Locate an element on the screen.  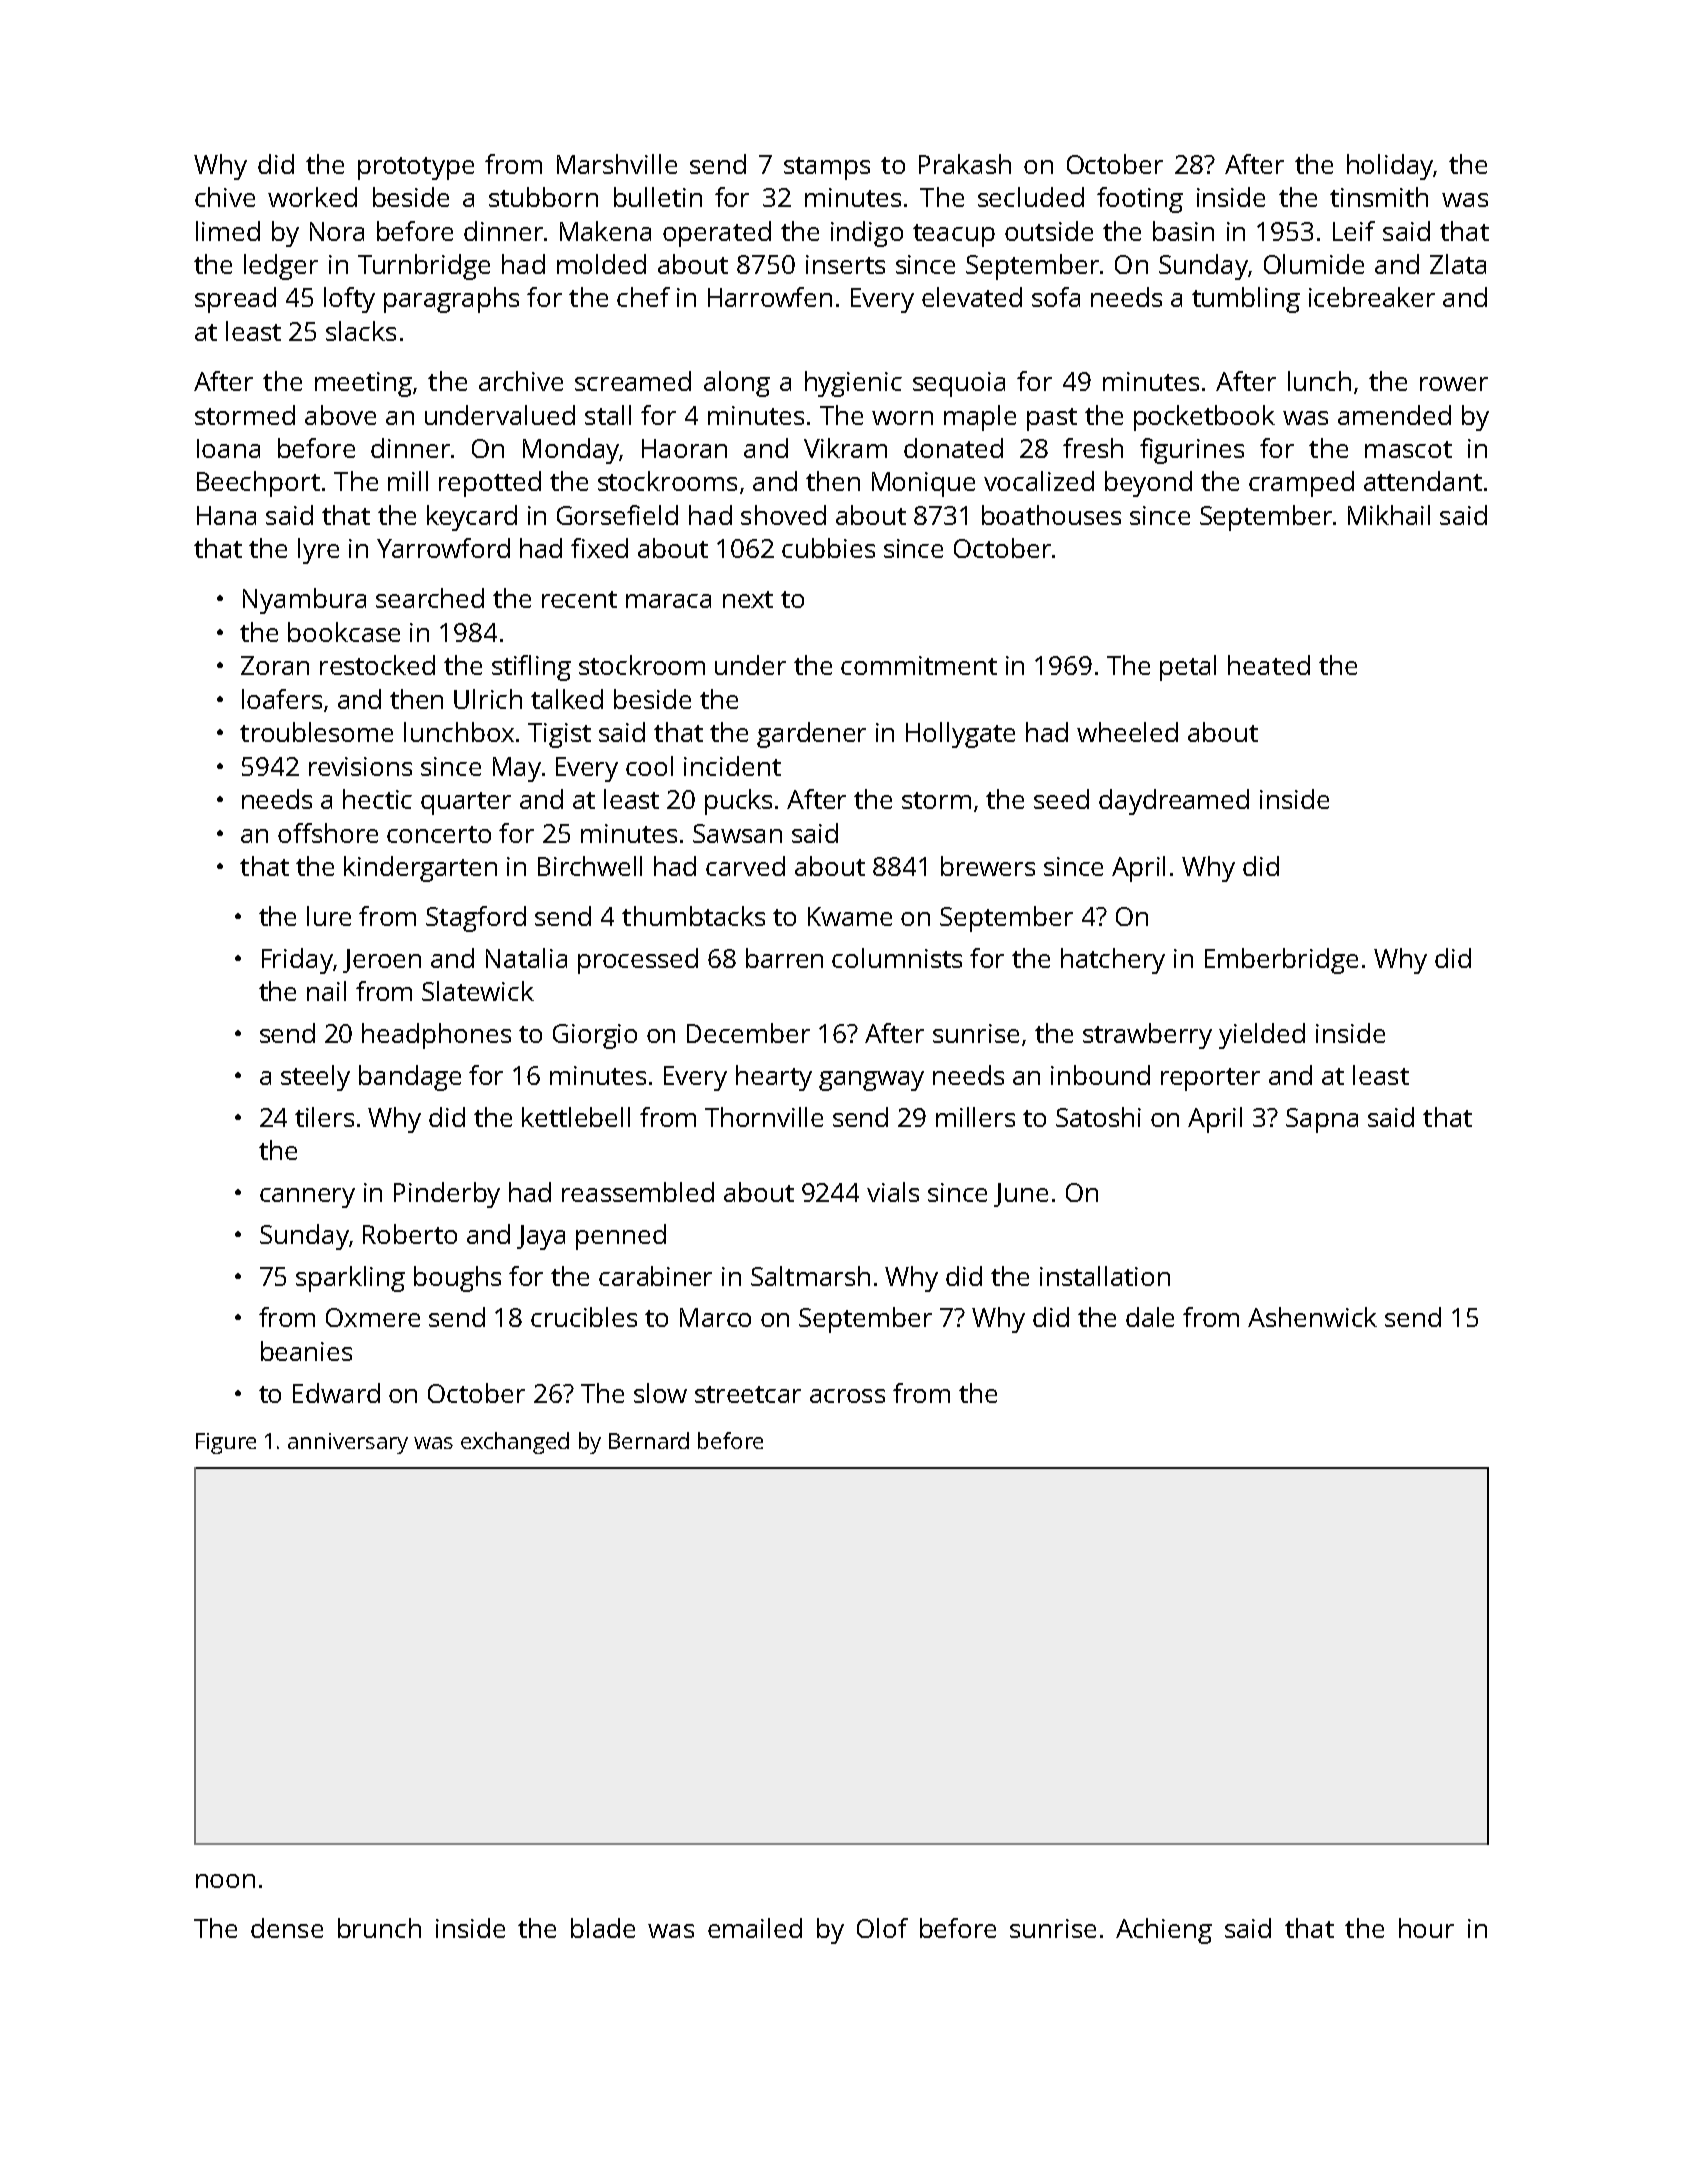
gardener is located at coordinates (811, 735).
